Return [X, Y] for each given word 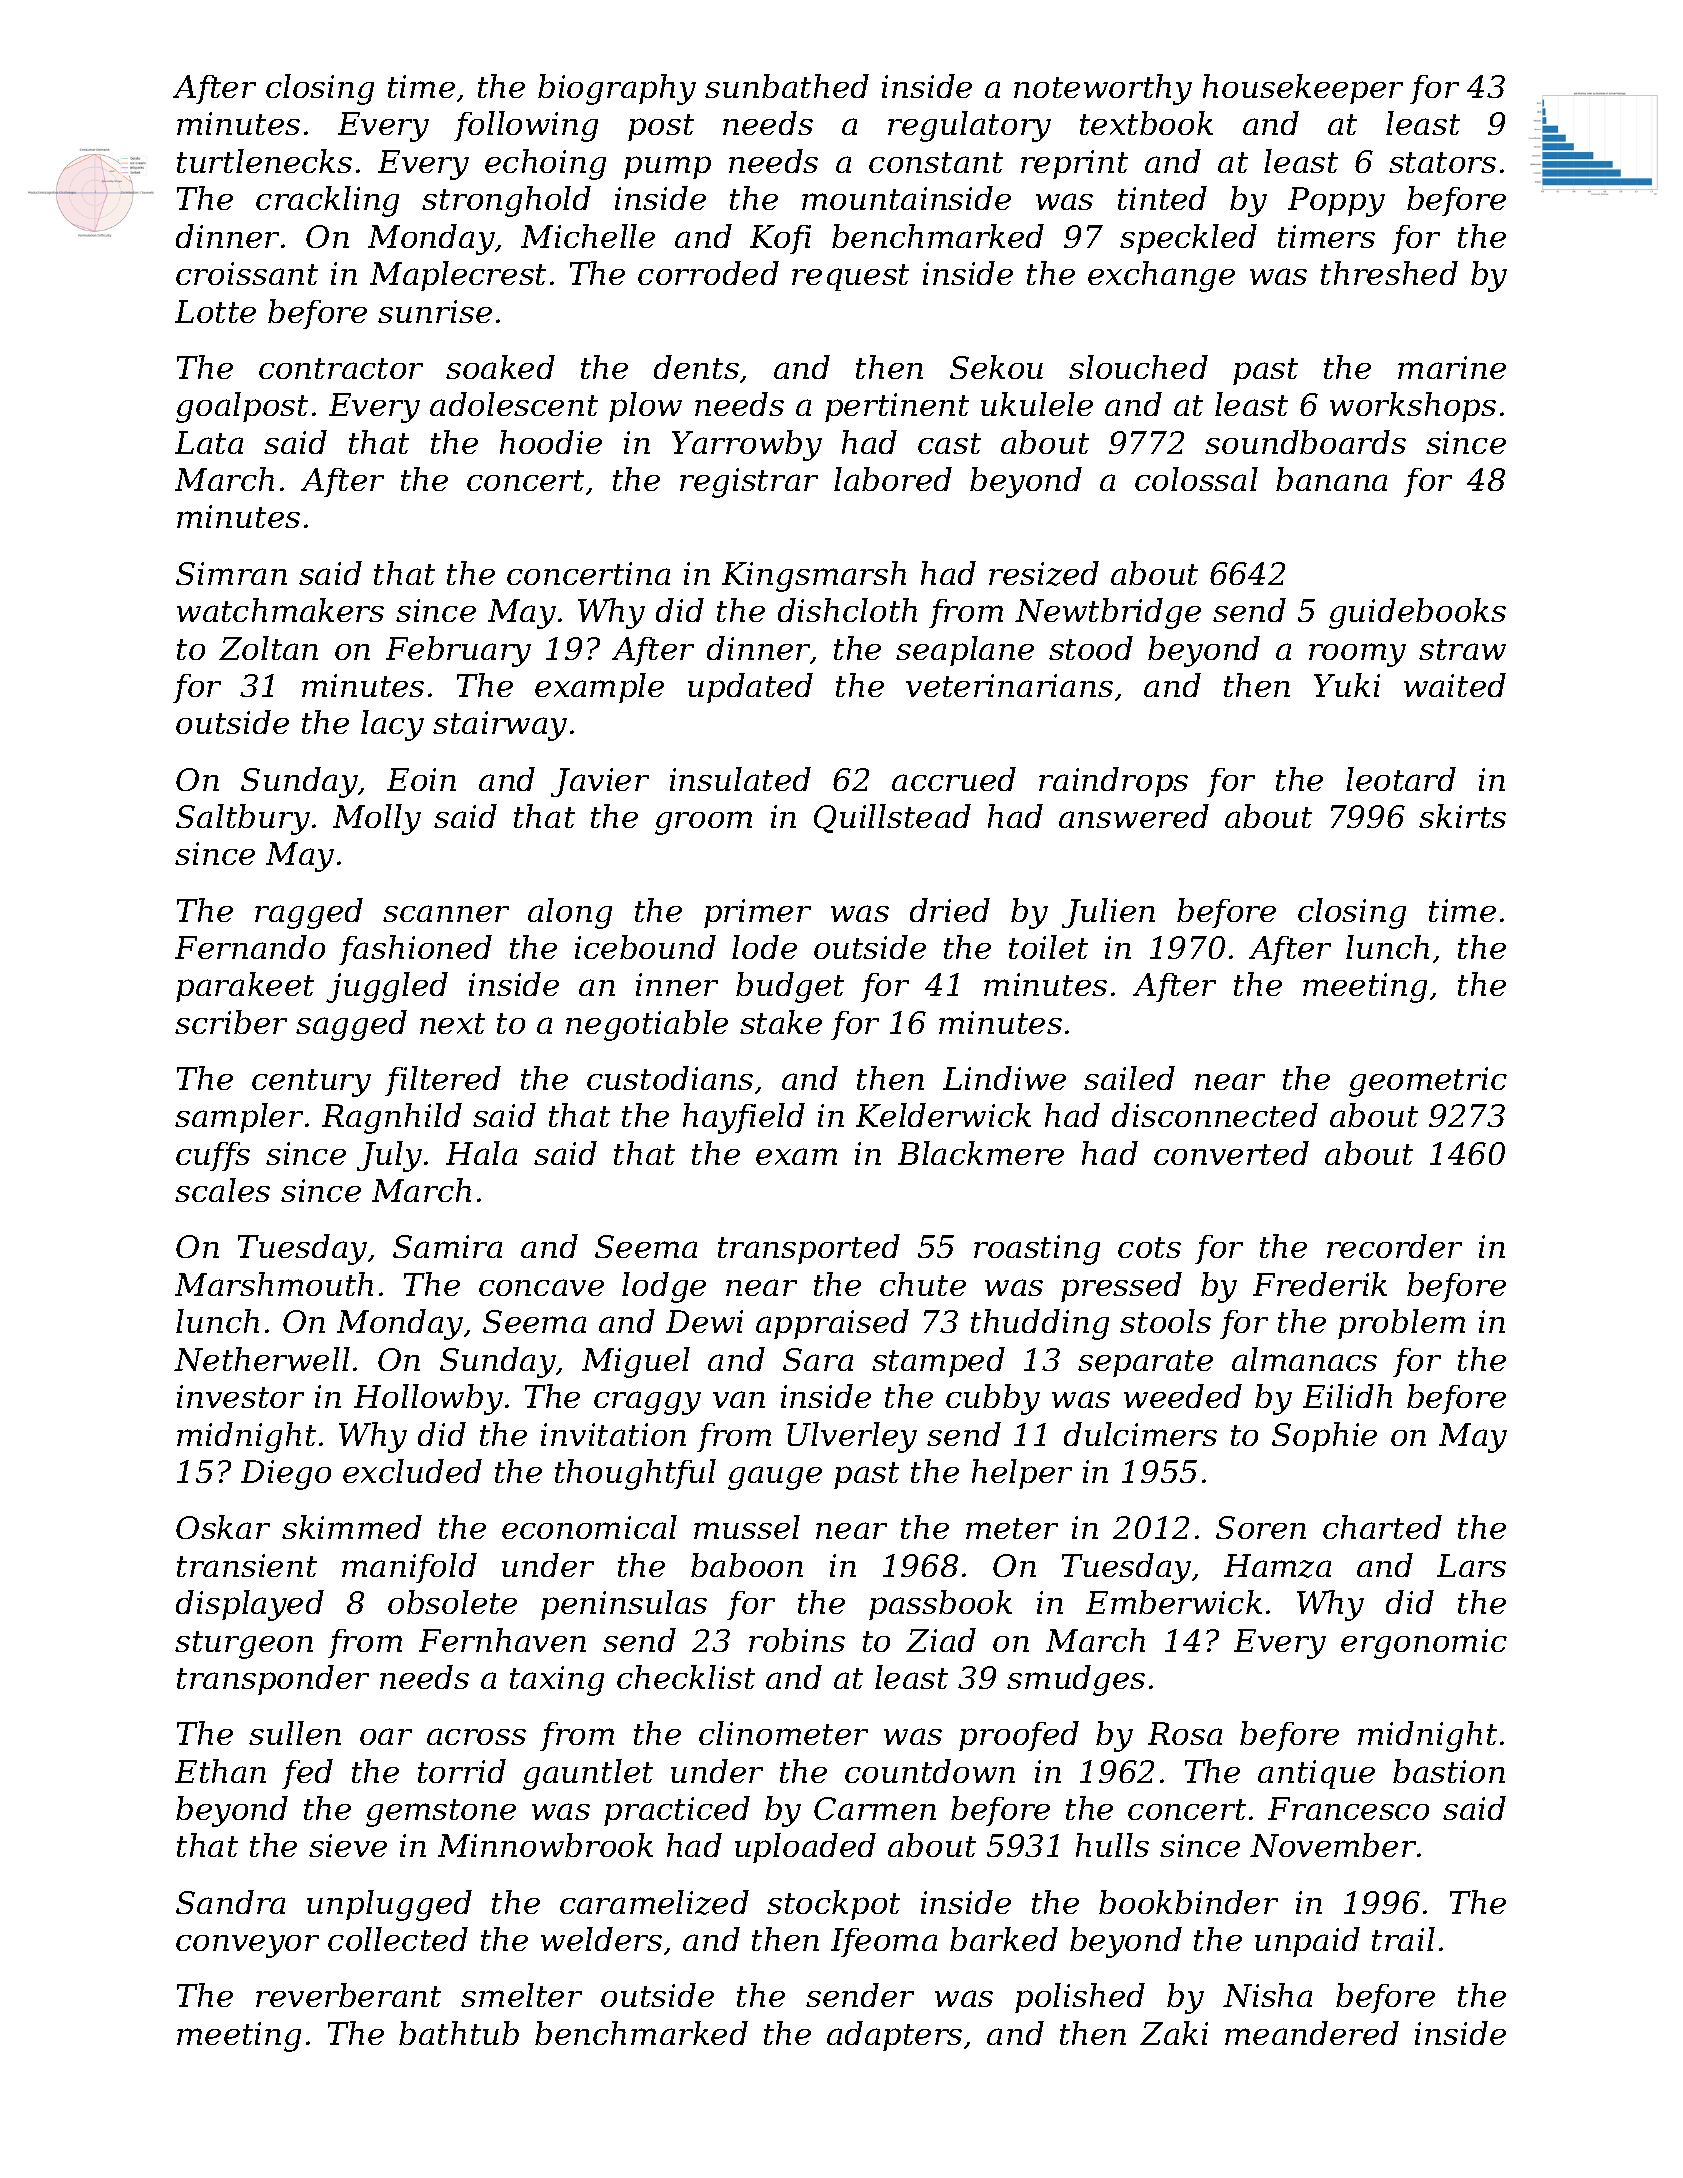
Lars [1471, 1565]
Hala [481, 1153]
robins [797, 1640]
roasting [1037, 1250]
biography [617, 89]
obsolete [452, 1602]
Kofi [780, 239]
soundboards [1305, 442]
